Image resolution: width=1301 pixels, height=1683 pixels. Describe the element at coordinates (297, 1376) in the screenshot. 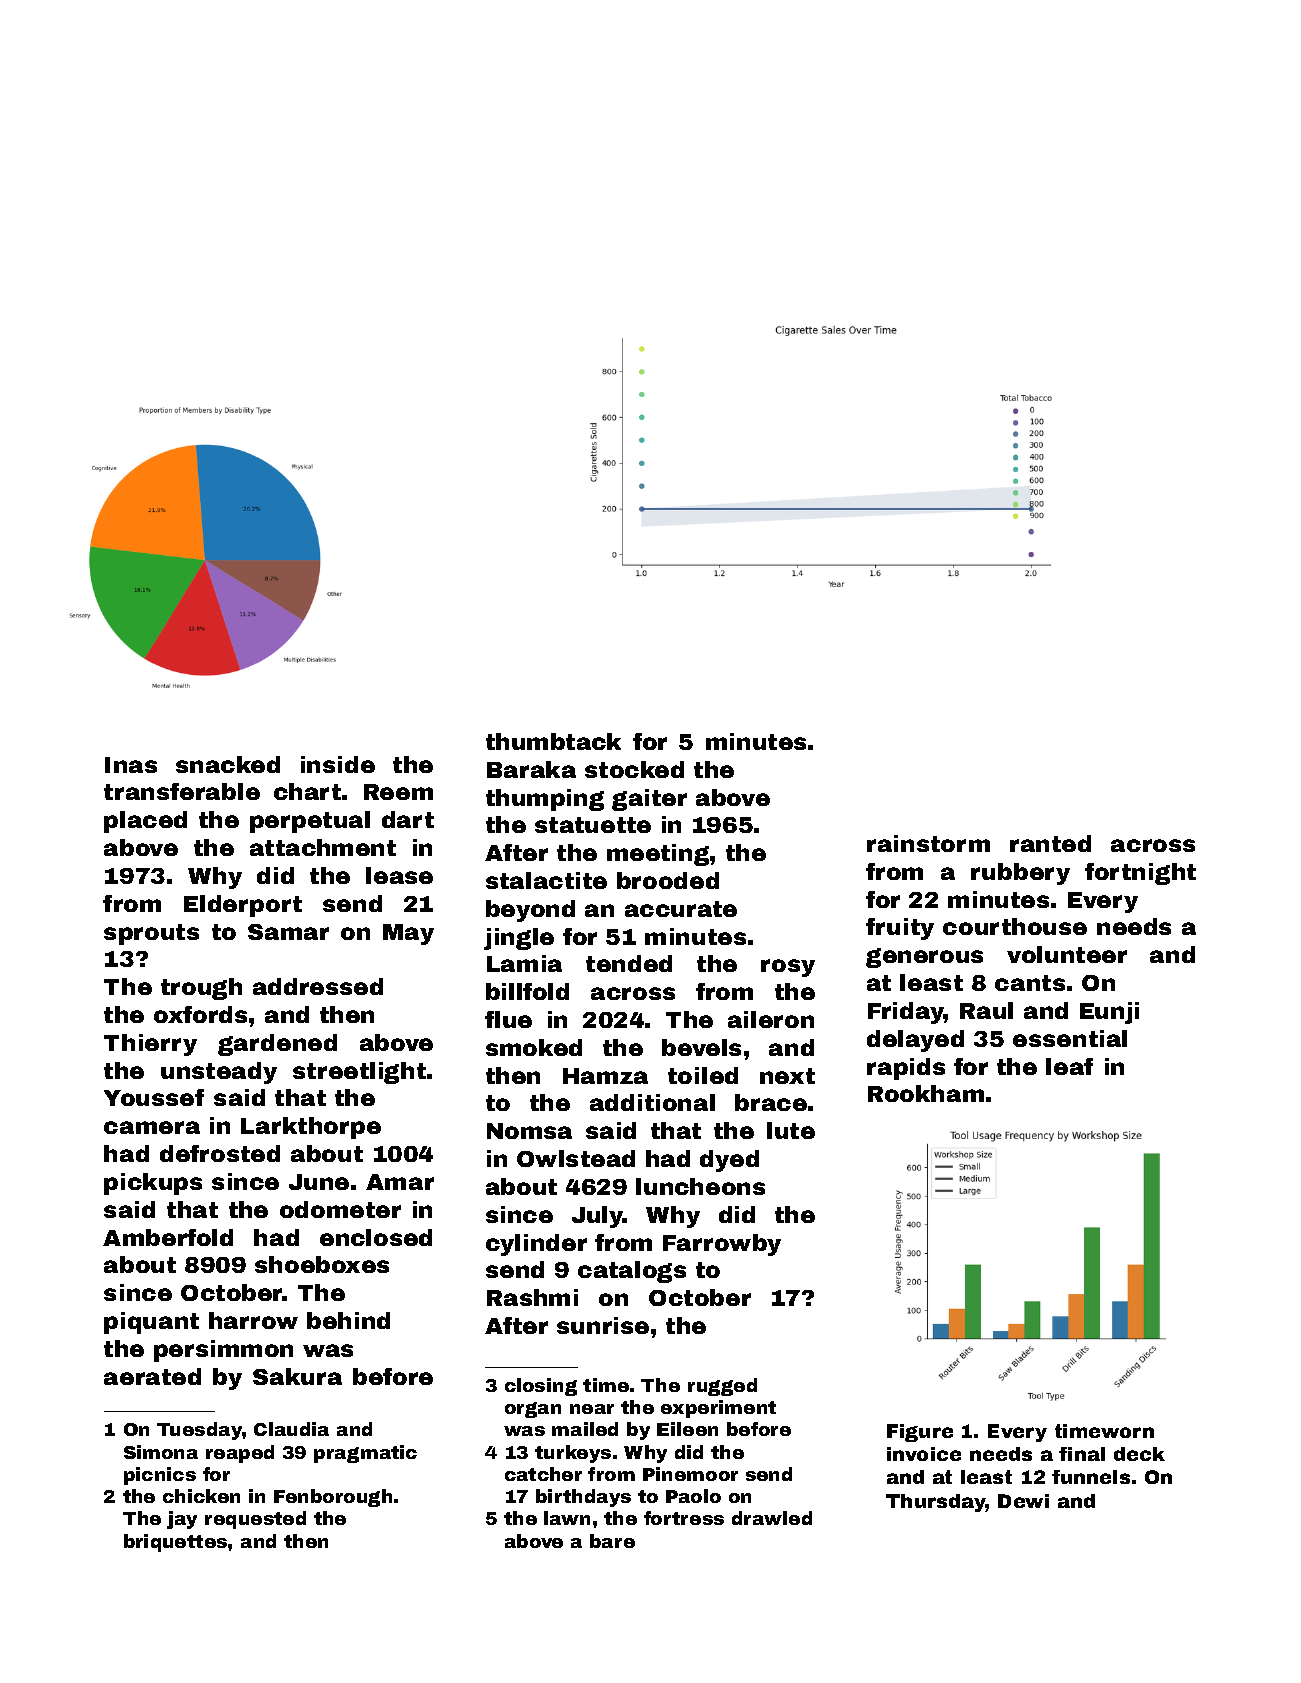

I see `Sakura` at that location.
